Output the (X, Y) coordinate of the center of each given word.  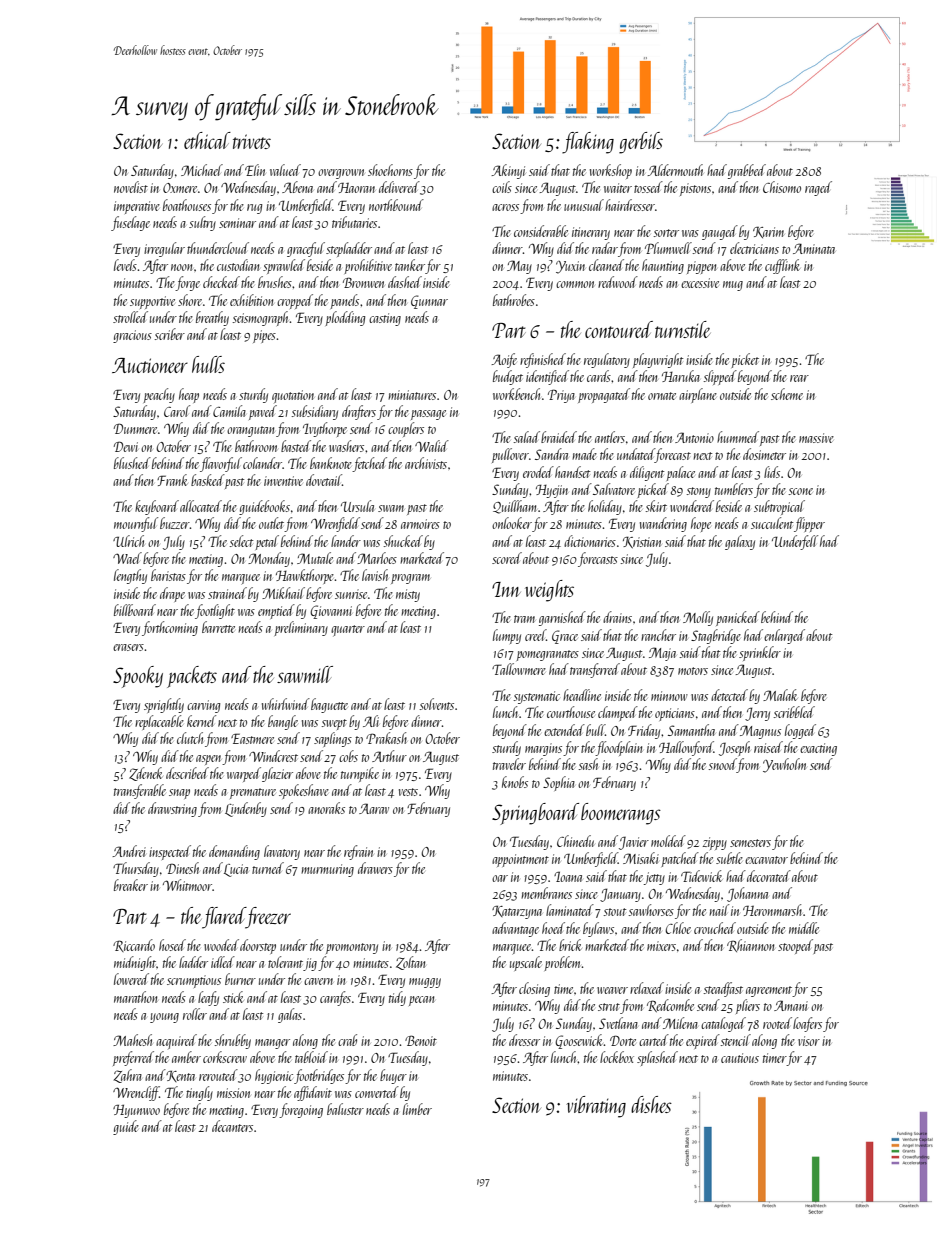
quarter (348, 631)
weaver (612, 990)
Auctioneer (150, 365)
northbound (396, 205)
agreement (769, 991)
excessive (700, 283)
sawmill (305, 674)
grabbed (747, 171)
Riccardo (134, 945)
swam (391, 508)
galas (290, 1015)
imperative (137, 207)
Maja (662, 654)
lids (772, 472)
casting (385, 319)
